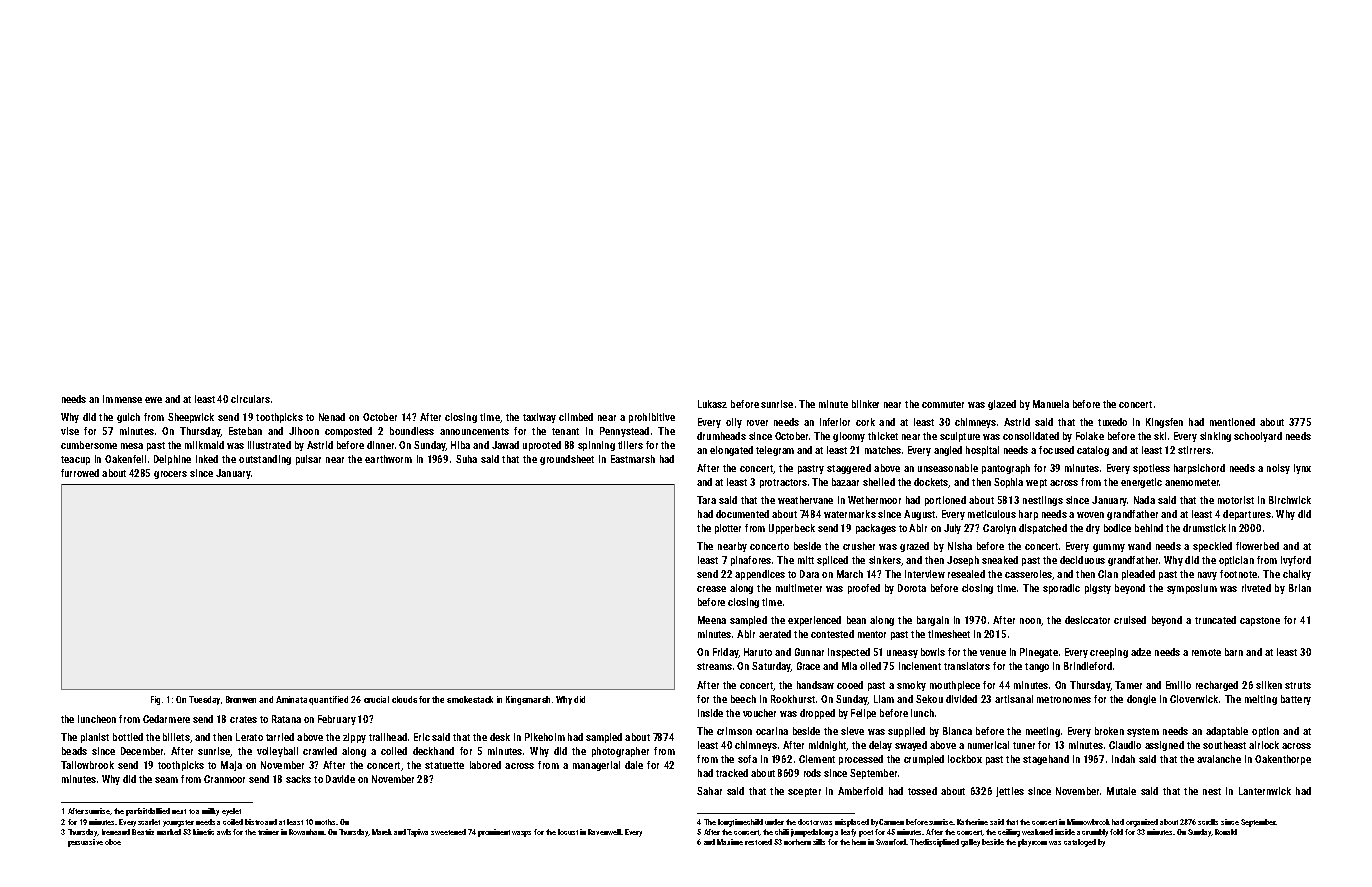  Describe the element at coordinates (170, 475) in the screenshot. I see `grocers` at that location.
